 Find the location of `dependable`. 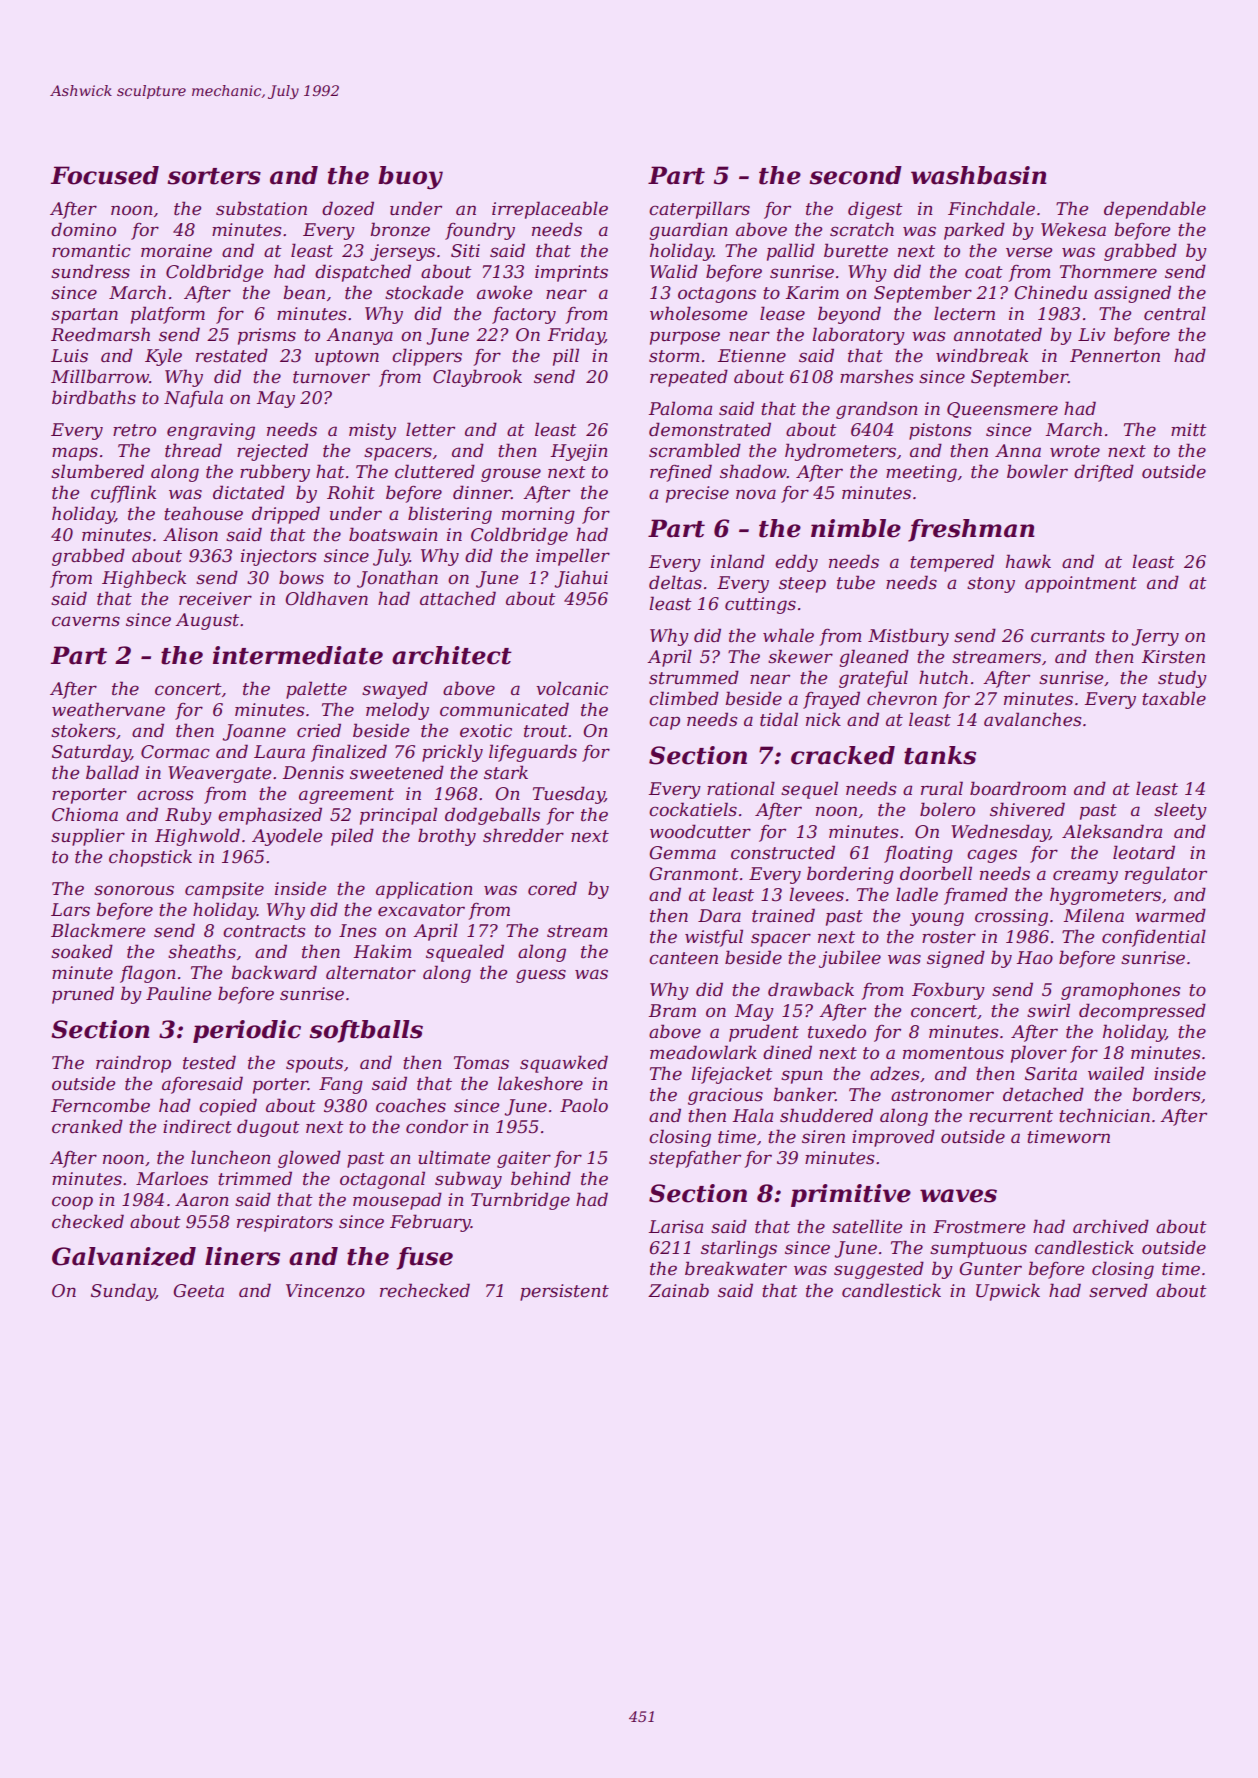

dependable is located at coordinates (1155, 210).
